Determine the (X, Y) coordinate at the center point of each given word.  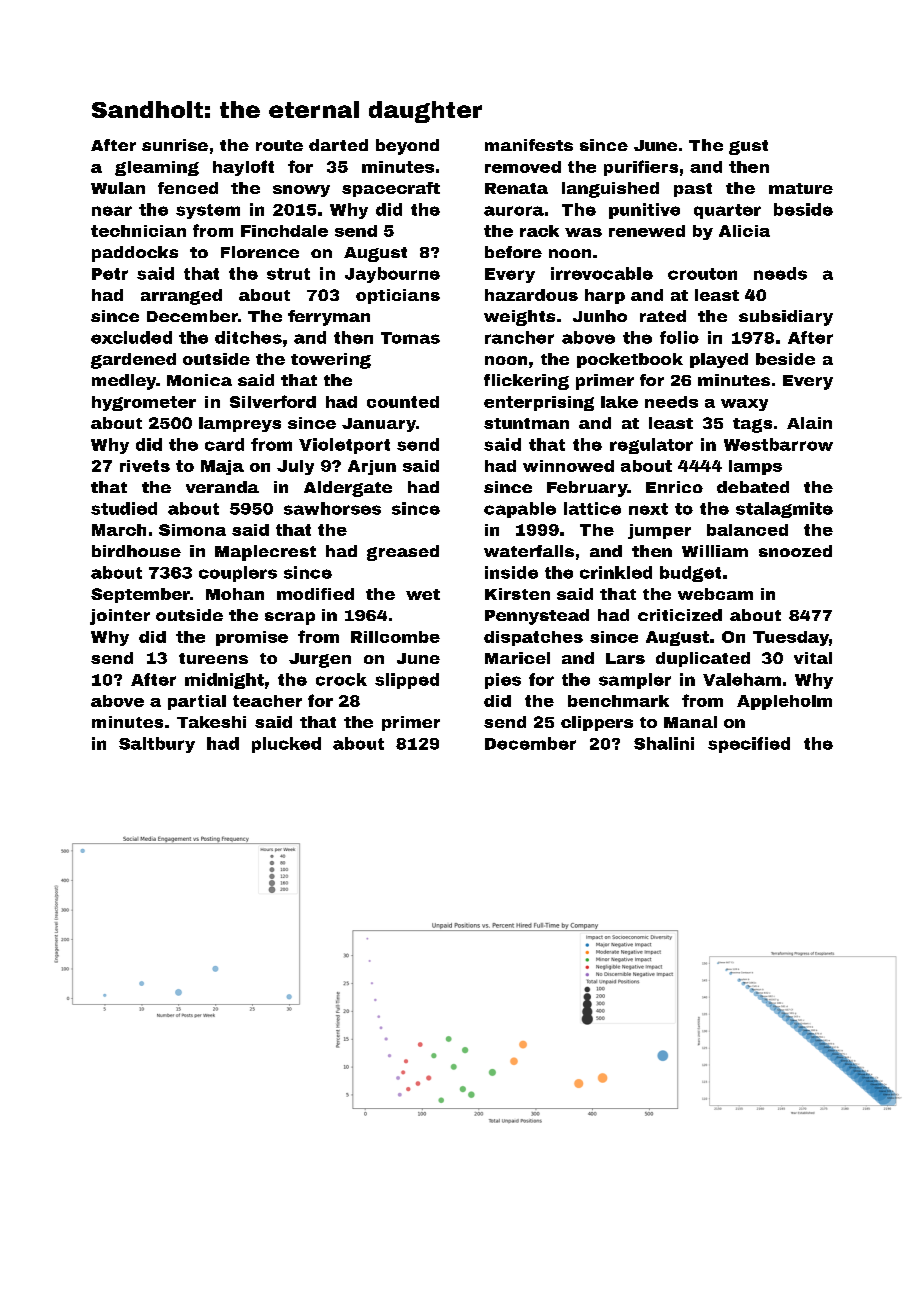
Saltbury (157, 745)
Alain (809, 423)
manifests (529, 145)
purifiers (641, 168)
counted (403, 402)
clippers (597, 723)
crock (341, 679)
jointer (120, 617)
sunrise (175, 145)
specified (749, 745)
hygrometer (144, 403)
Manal (690, 722)
